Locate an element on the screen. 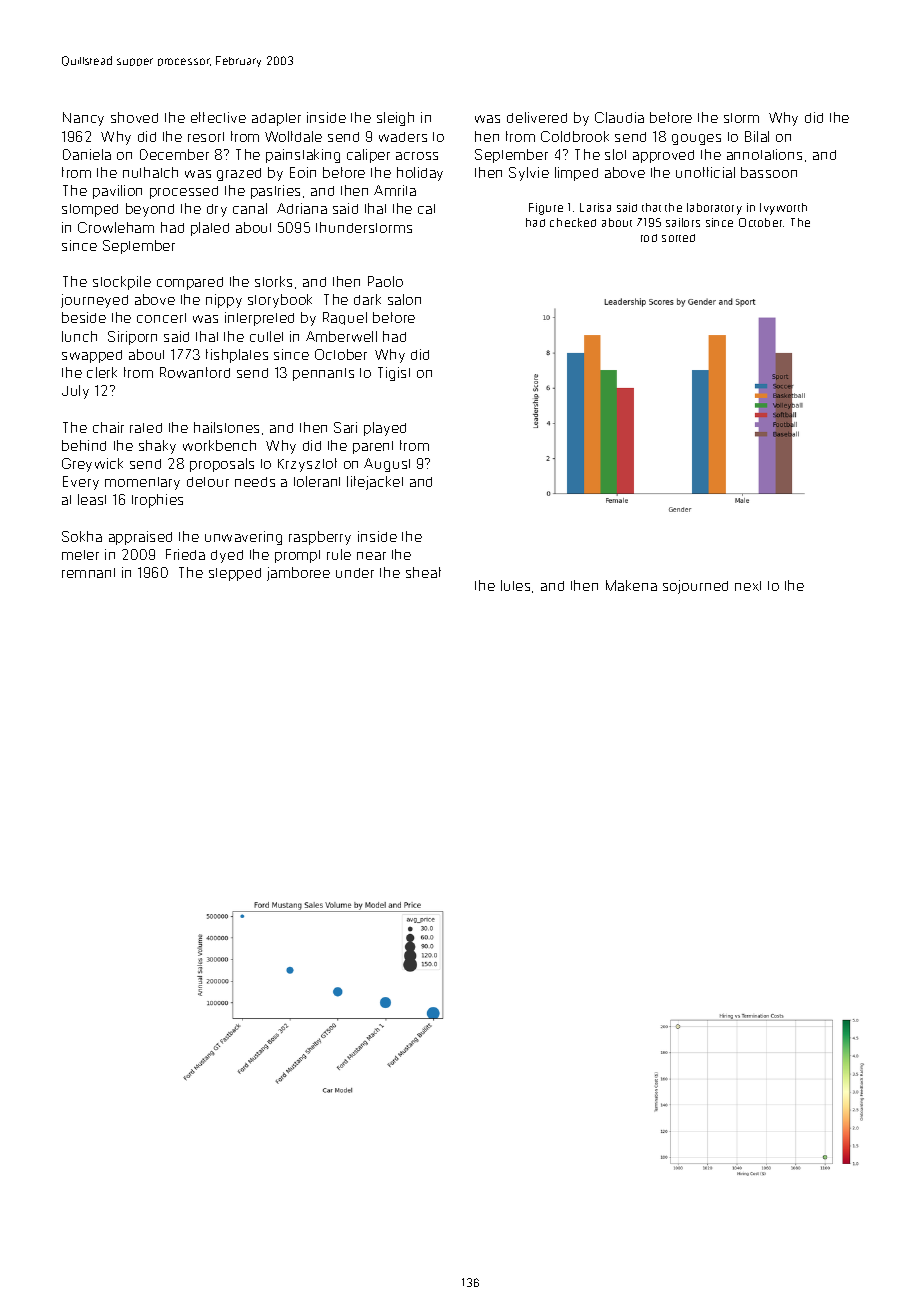 This screenshot has height=1308, width=924. Tigist is located at coordinates (394, 374).
